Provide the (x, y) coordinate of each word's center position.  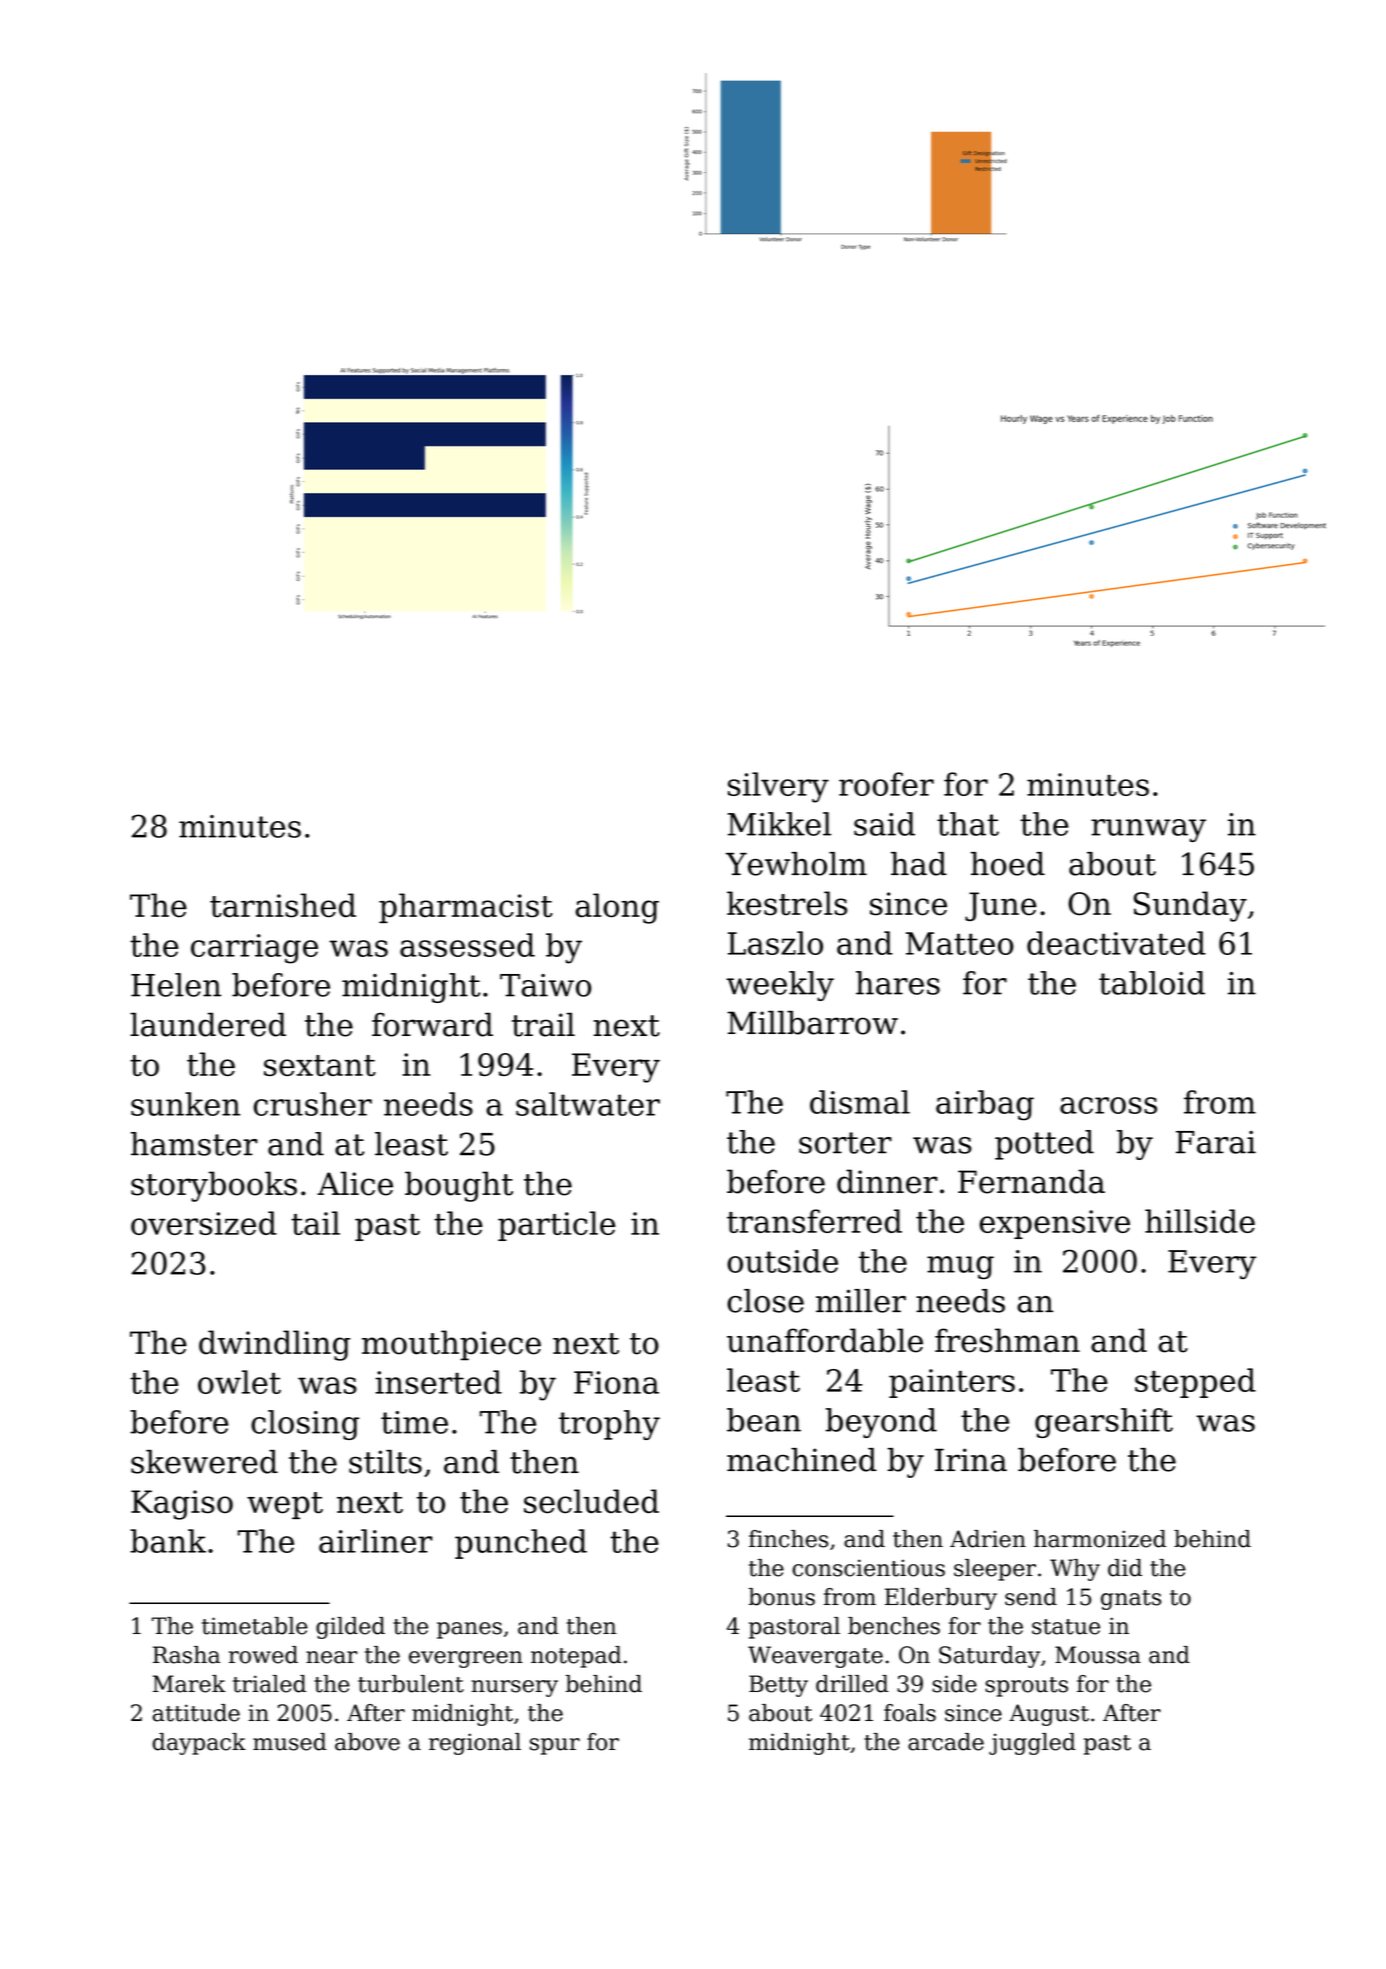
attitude (196, 1713)
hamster (194, 1144)
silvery (778, 787)
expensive (1054, 1224)
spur (555, 1746)
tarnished (283, 905)
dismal (860, 1102)
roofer (886, 784)
